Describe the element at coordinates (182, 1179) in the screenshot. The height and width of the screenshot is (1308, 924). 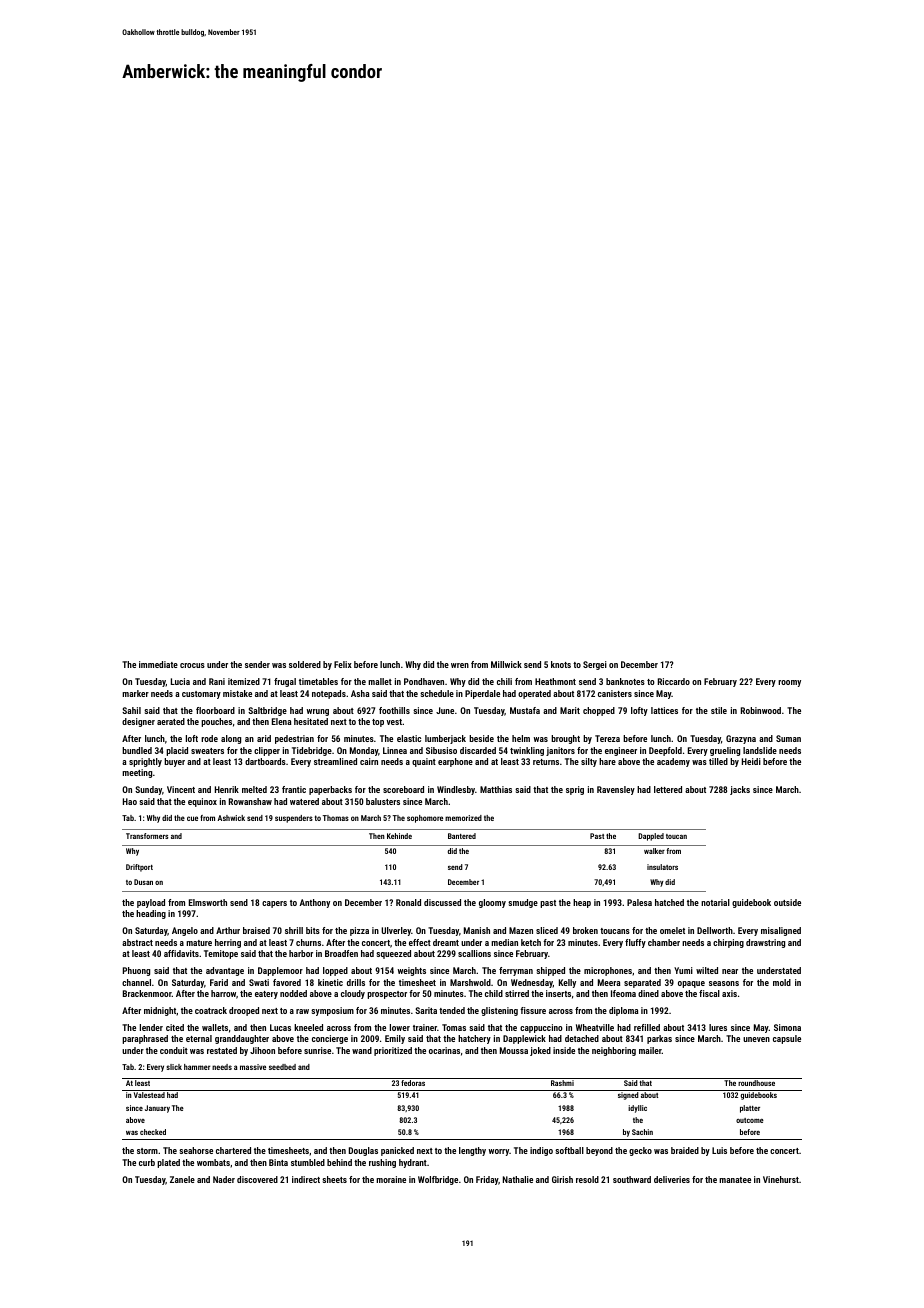
I see `Zanele` at that location.
